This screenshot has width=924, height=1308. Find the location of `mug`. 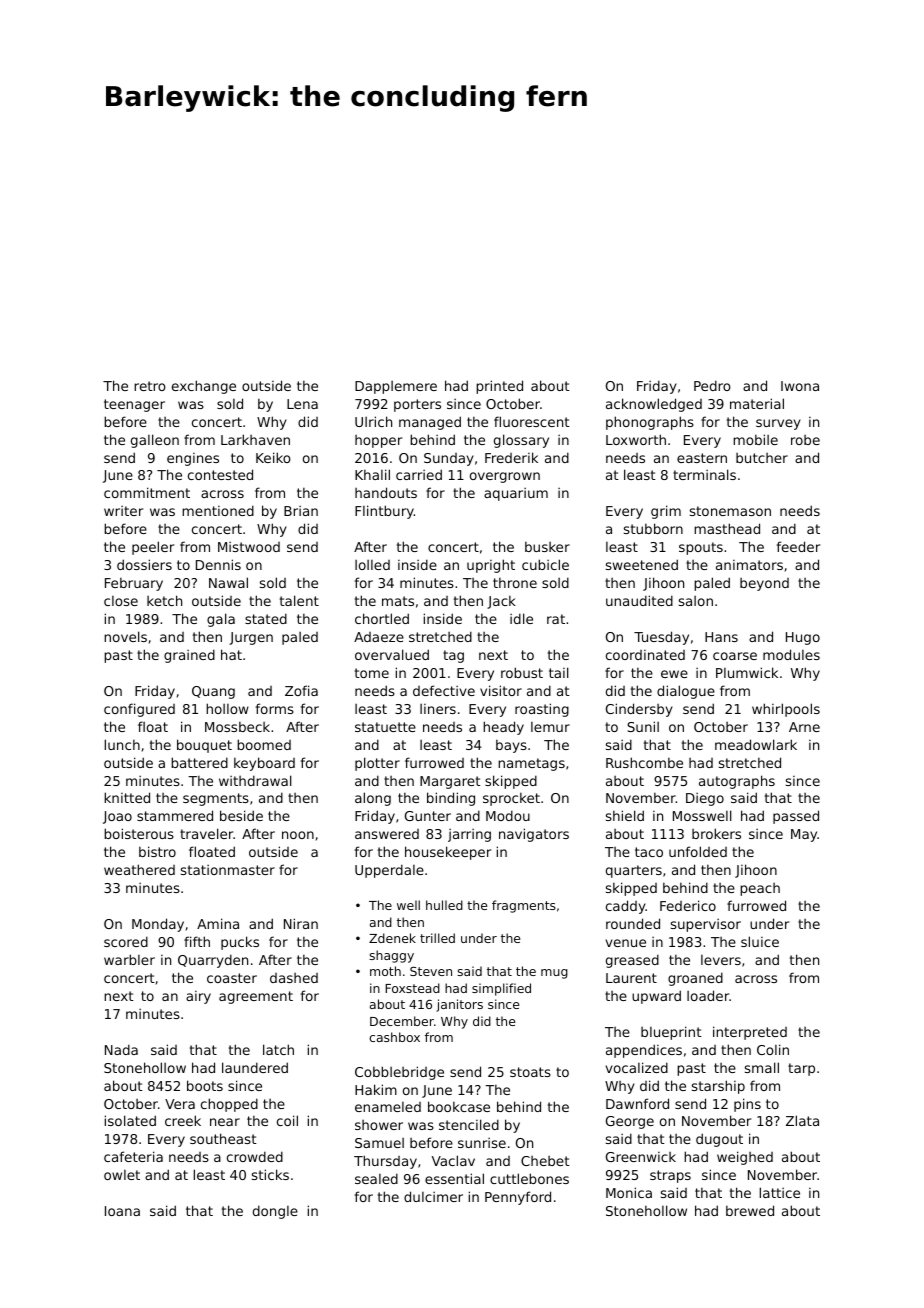

mug is located at coordinates (554, 974).
